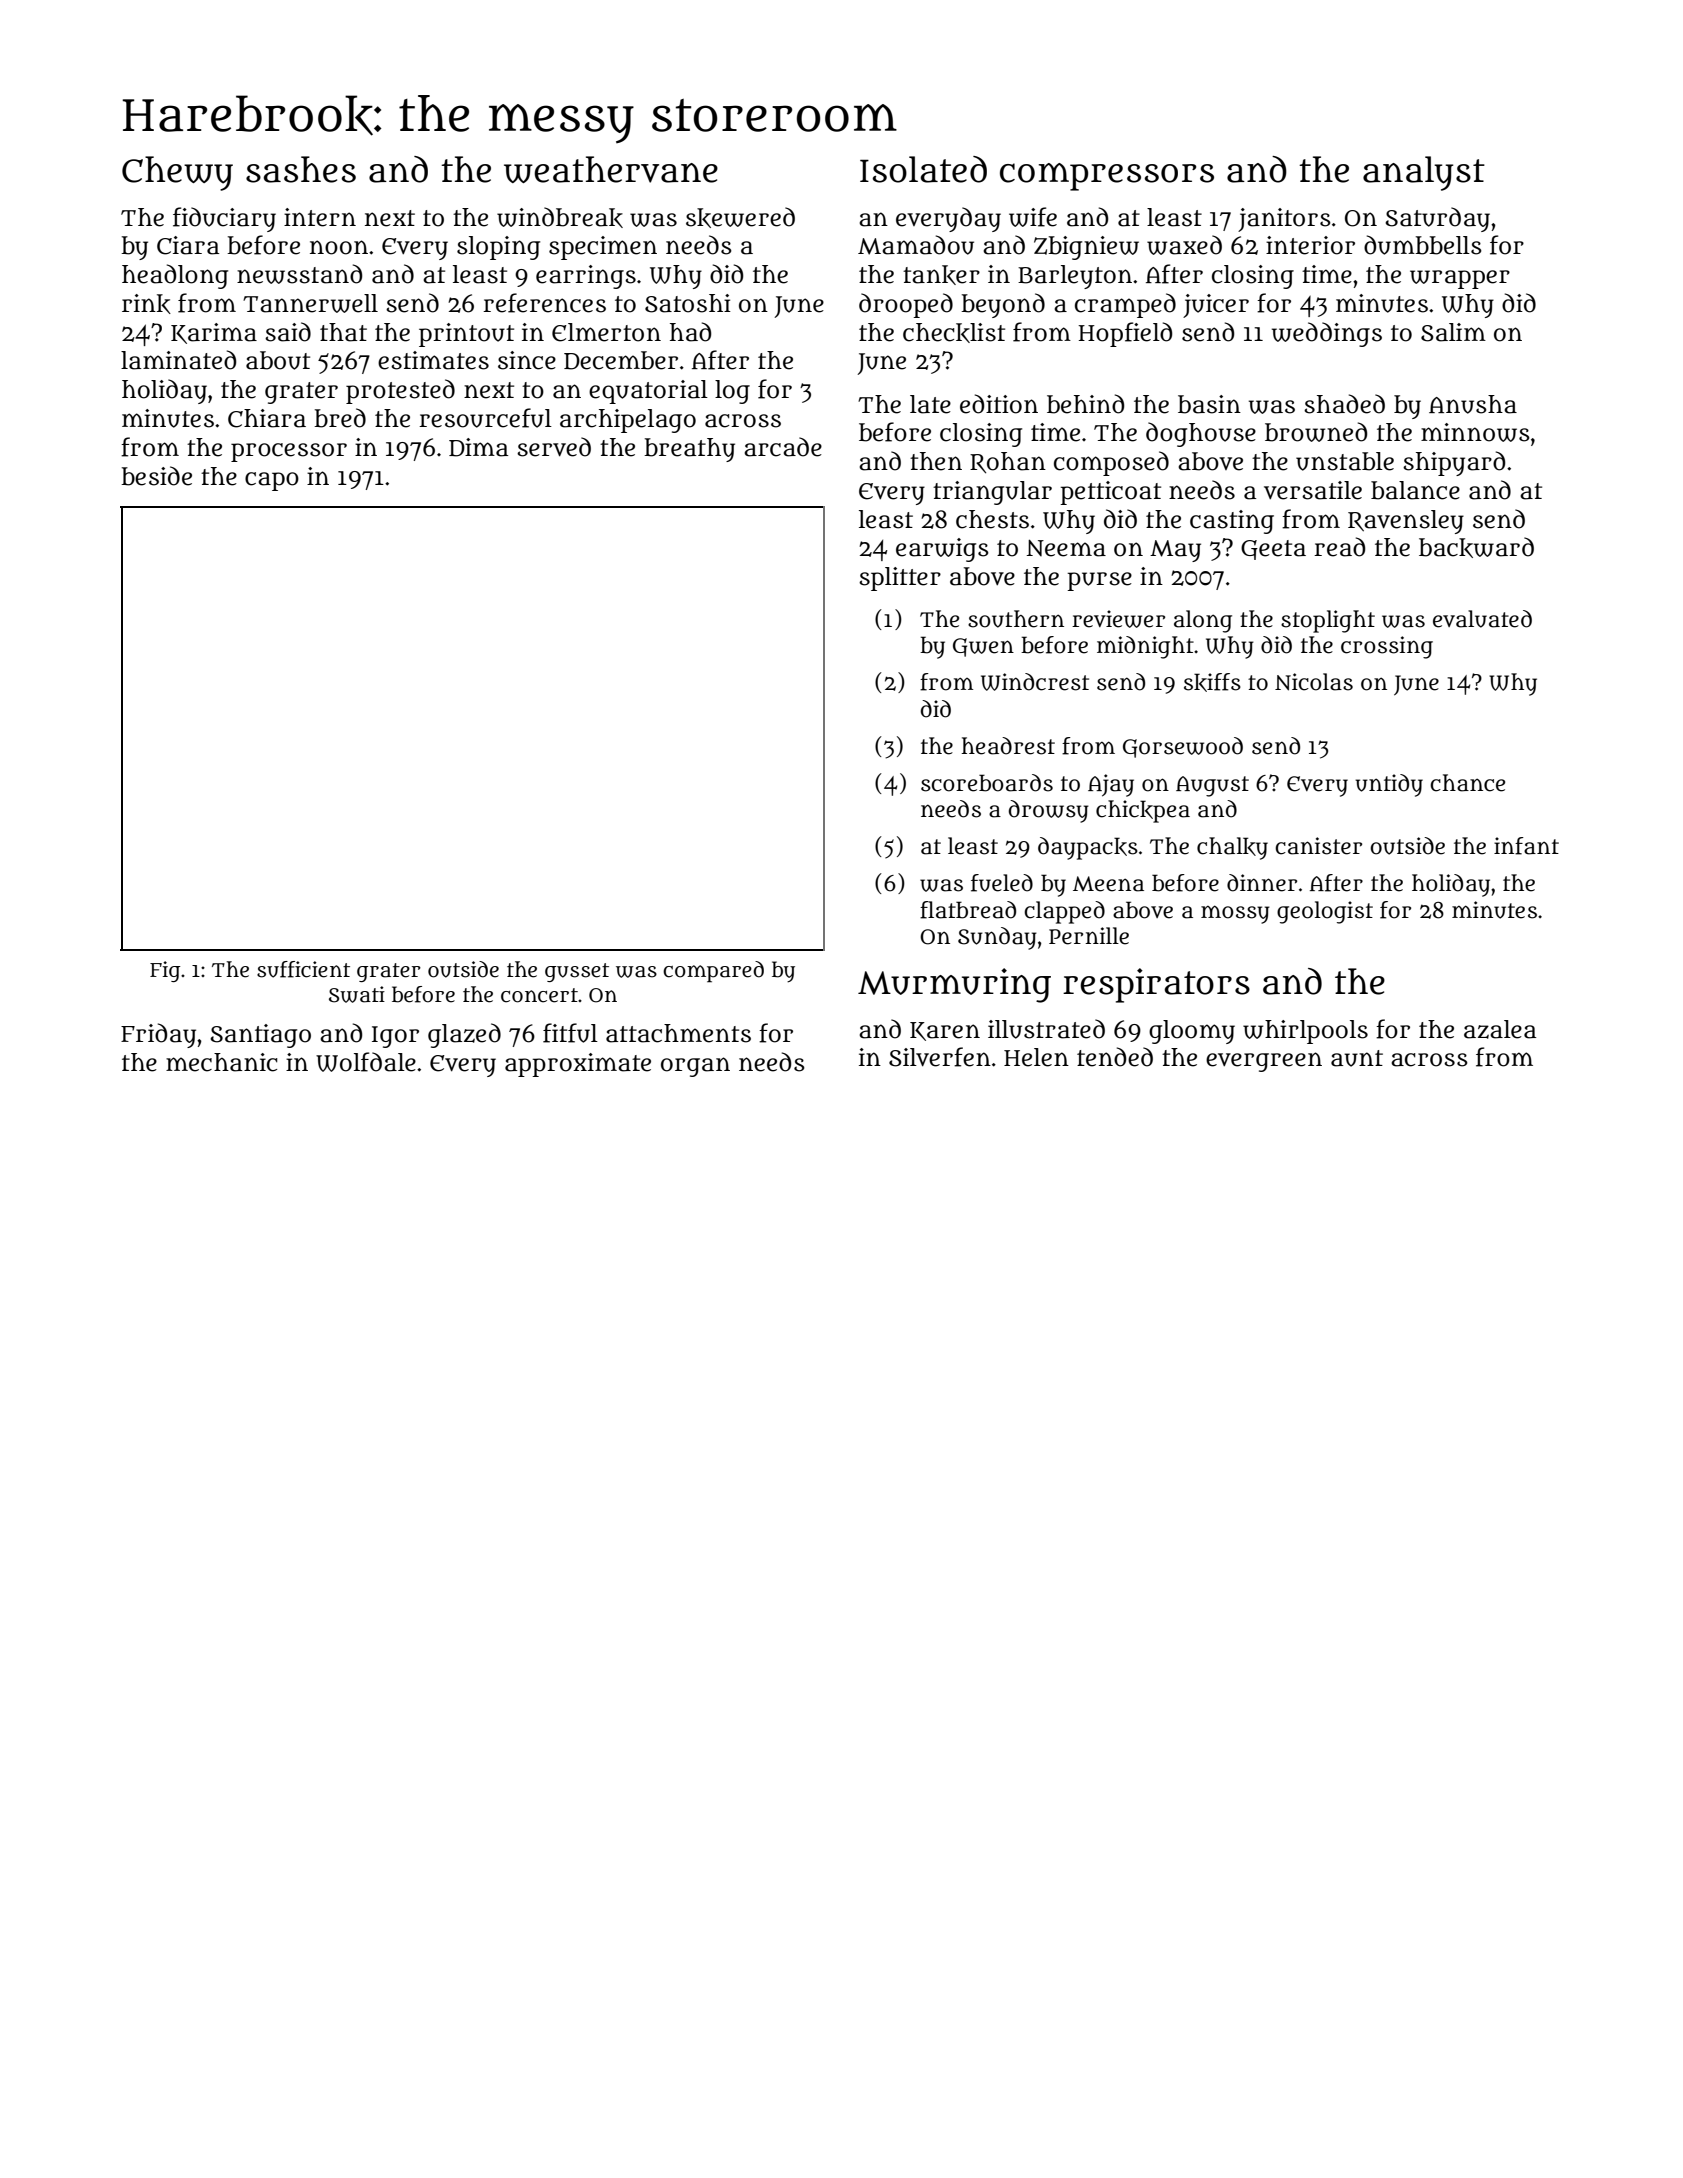  What do you see at coordinates (357, 994) in the image?
I see `Swati` at bounding box center [357, 994].
